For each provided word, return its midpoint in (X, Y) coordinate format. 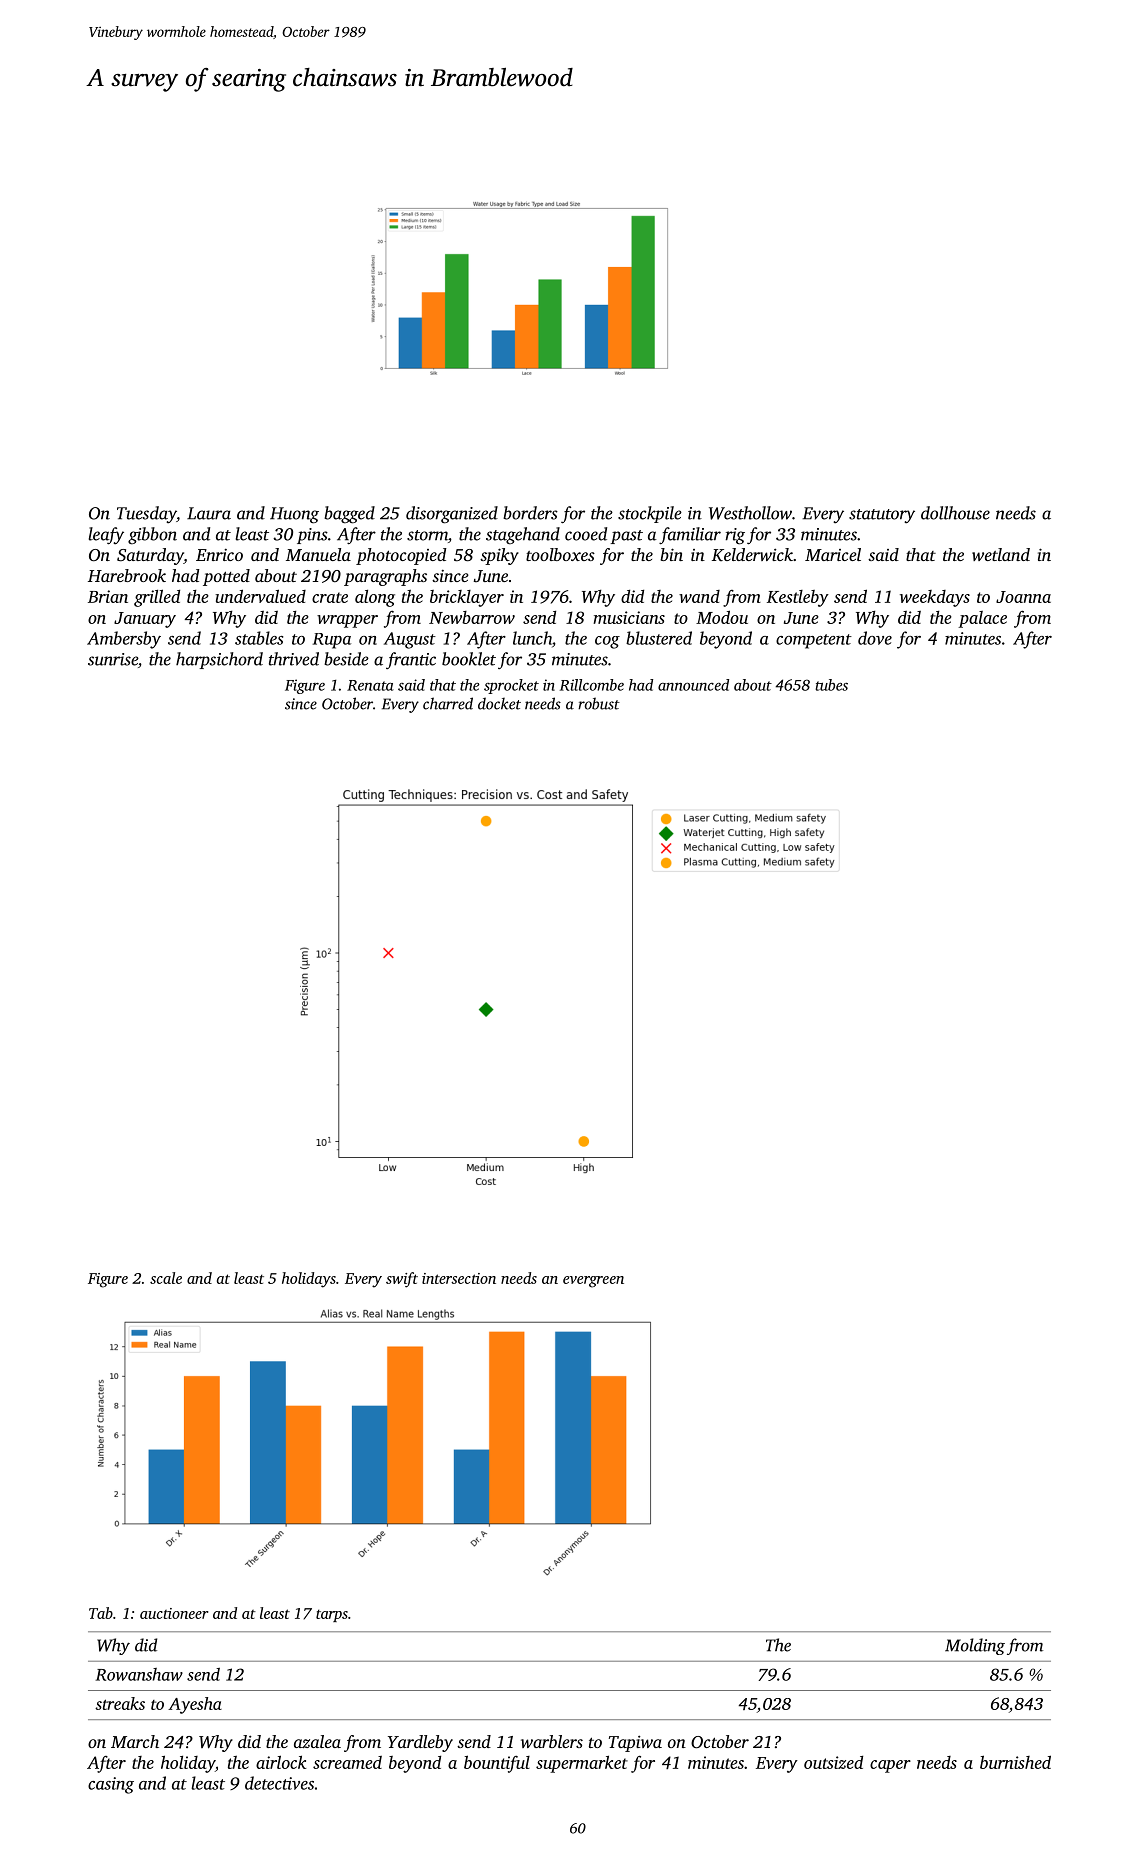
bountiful (497, 1764)
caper (890, 1766)
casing (111, 1785)
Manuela (318, 554)
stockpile (650, 514)
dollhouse (955, 513)
